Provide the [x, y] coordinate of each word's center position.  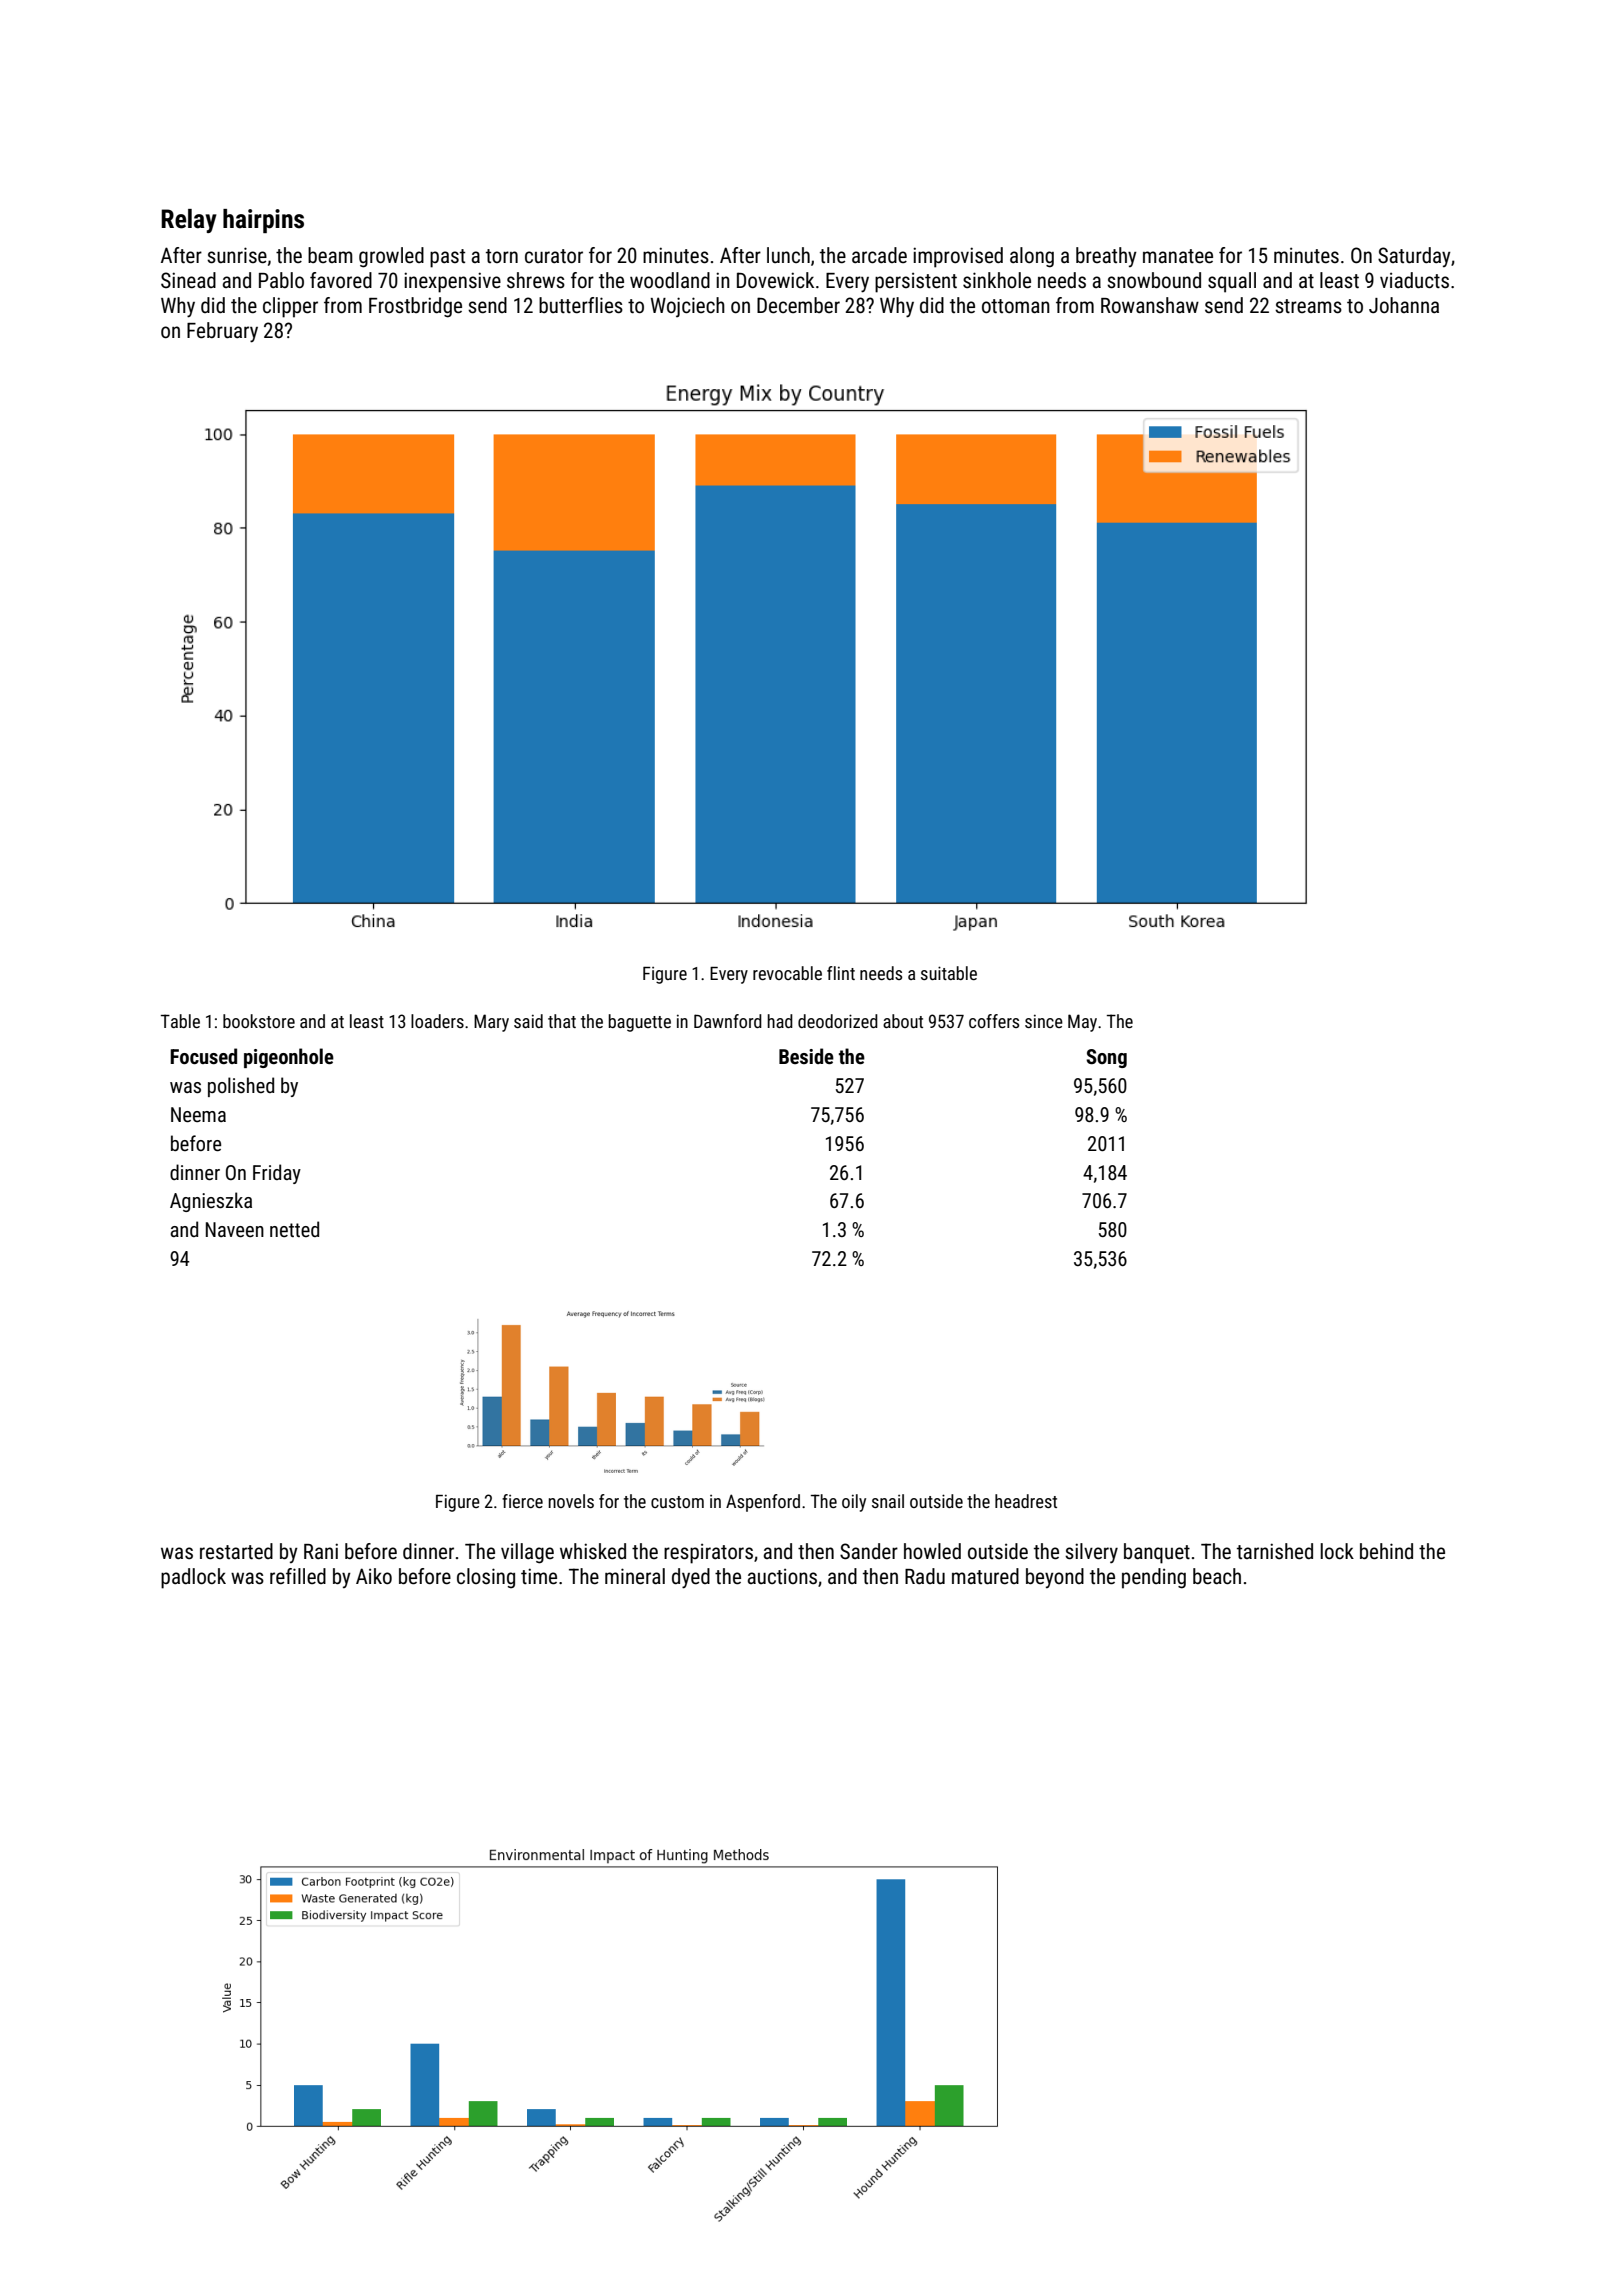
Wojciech [688, 307]
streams [1308, 306]
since [1044, 1021]
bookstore [259, 1021]
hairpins [263, 221]
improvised [958, 257]
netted [294, 1229]
